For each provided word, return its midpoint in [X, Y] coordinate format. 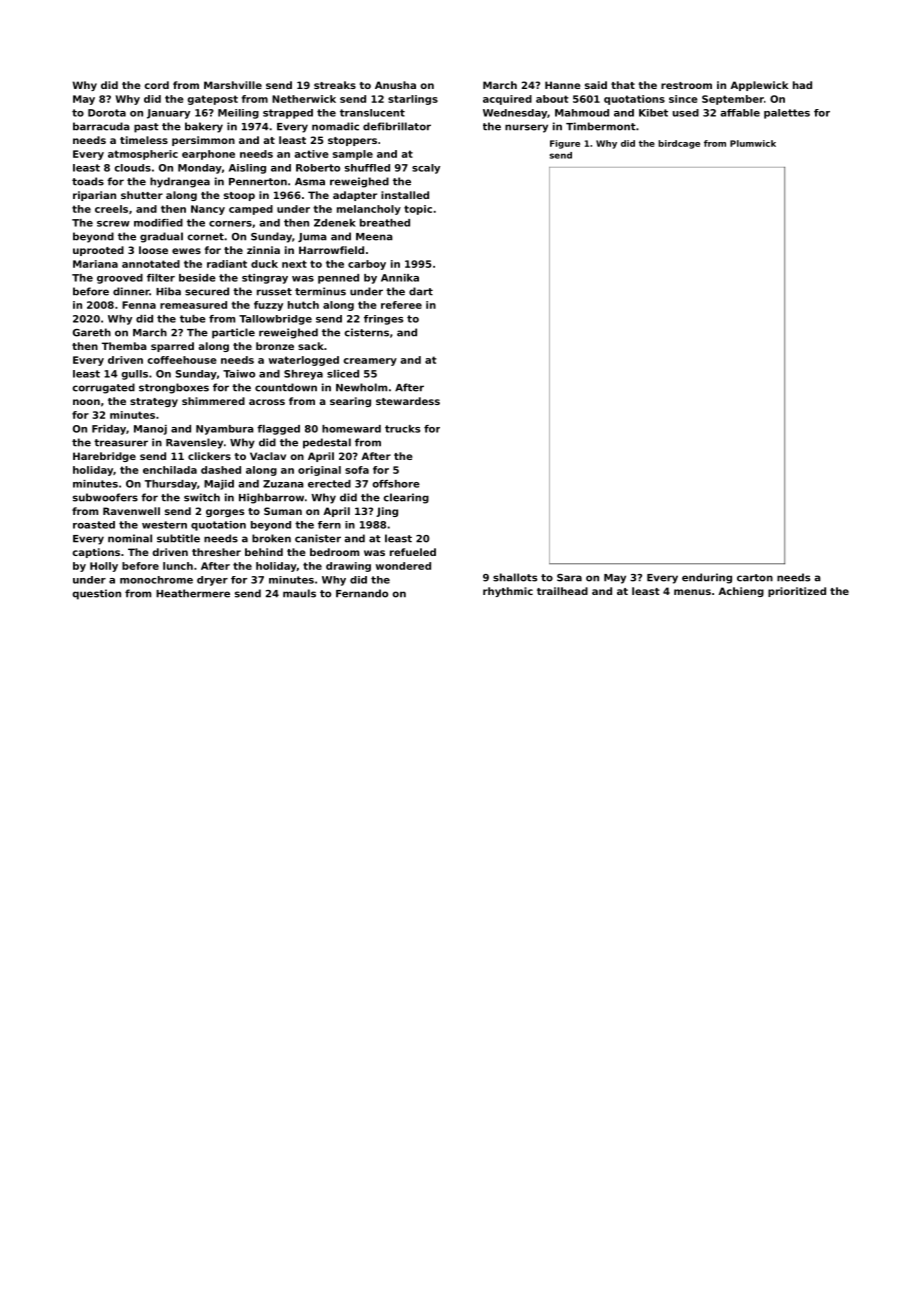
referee [401, 305]
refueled [413, 552]
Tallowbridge [275, 320]
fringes [383, 320]
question [96, 594]
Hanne [563, 85]
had [802, 85]
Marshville [233, 85]
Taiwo [239, 374]
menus [692, 592]
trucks [402, 429]
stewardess [408, 401]
